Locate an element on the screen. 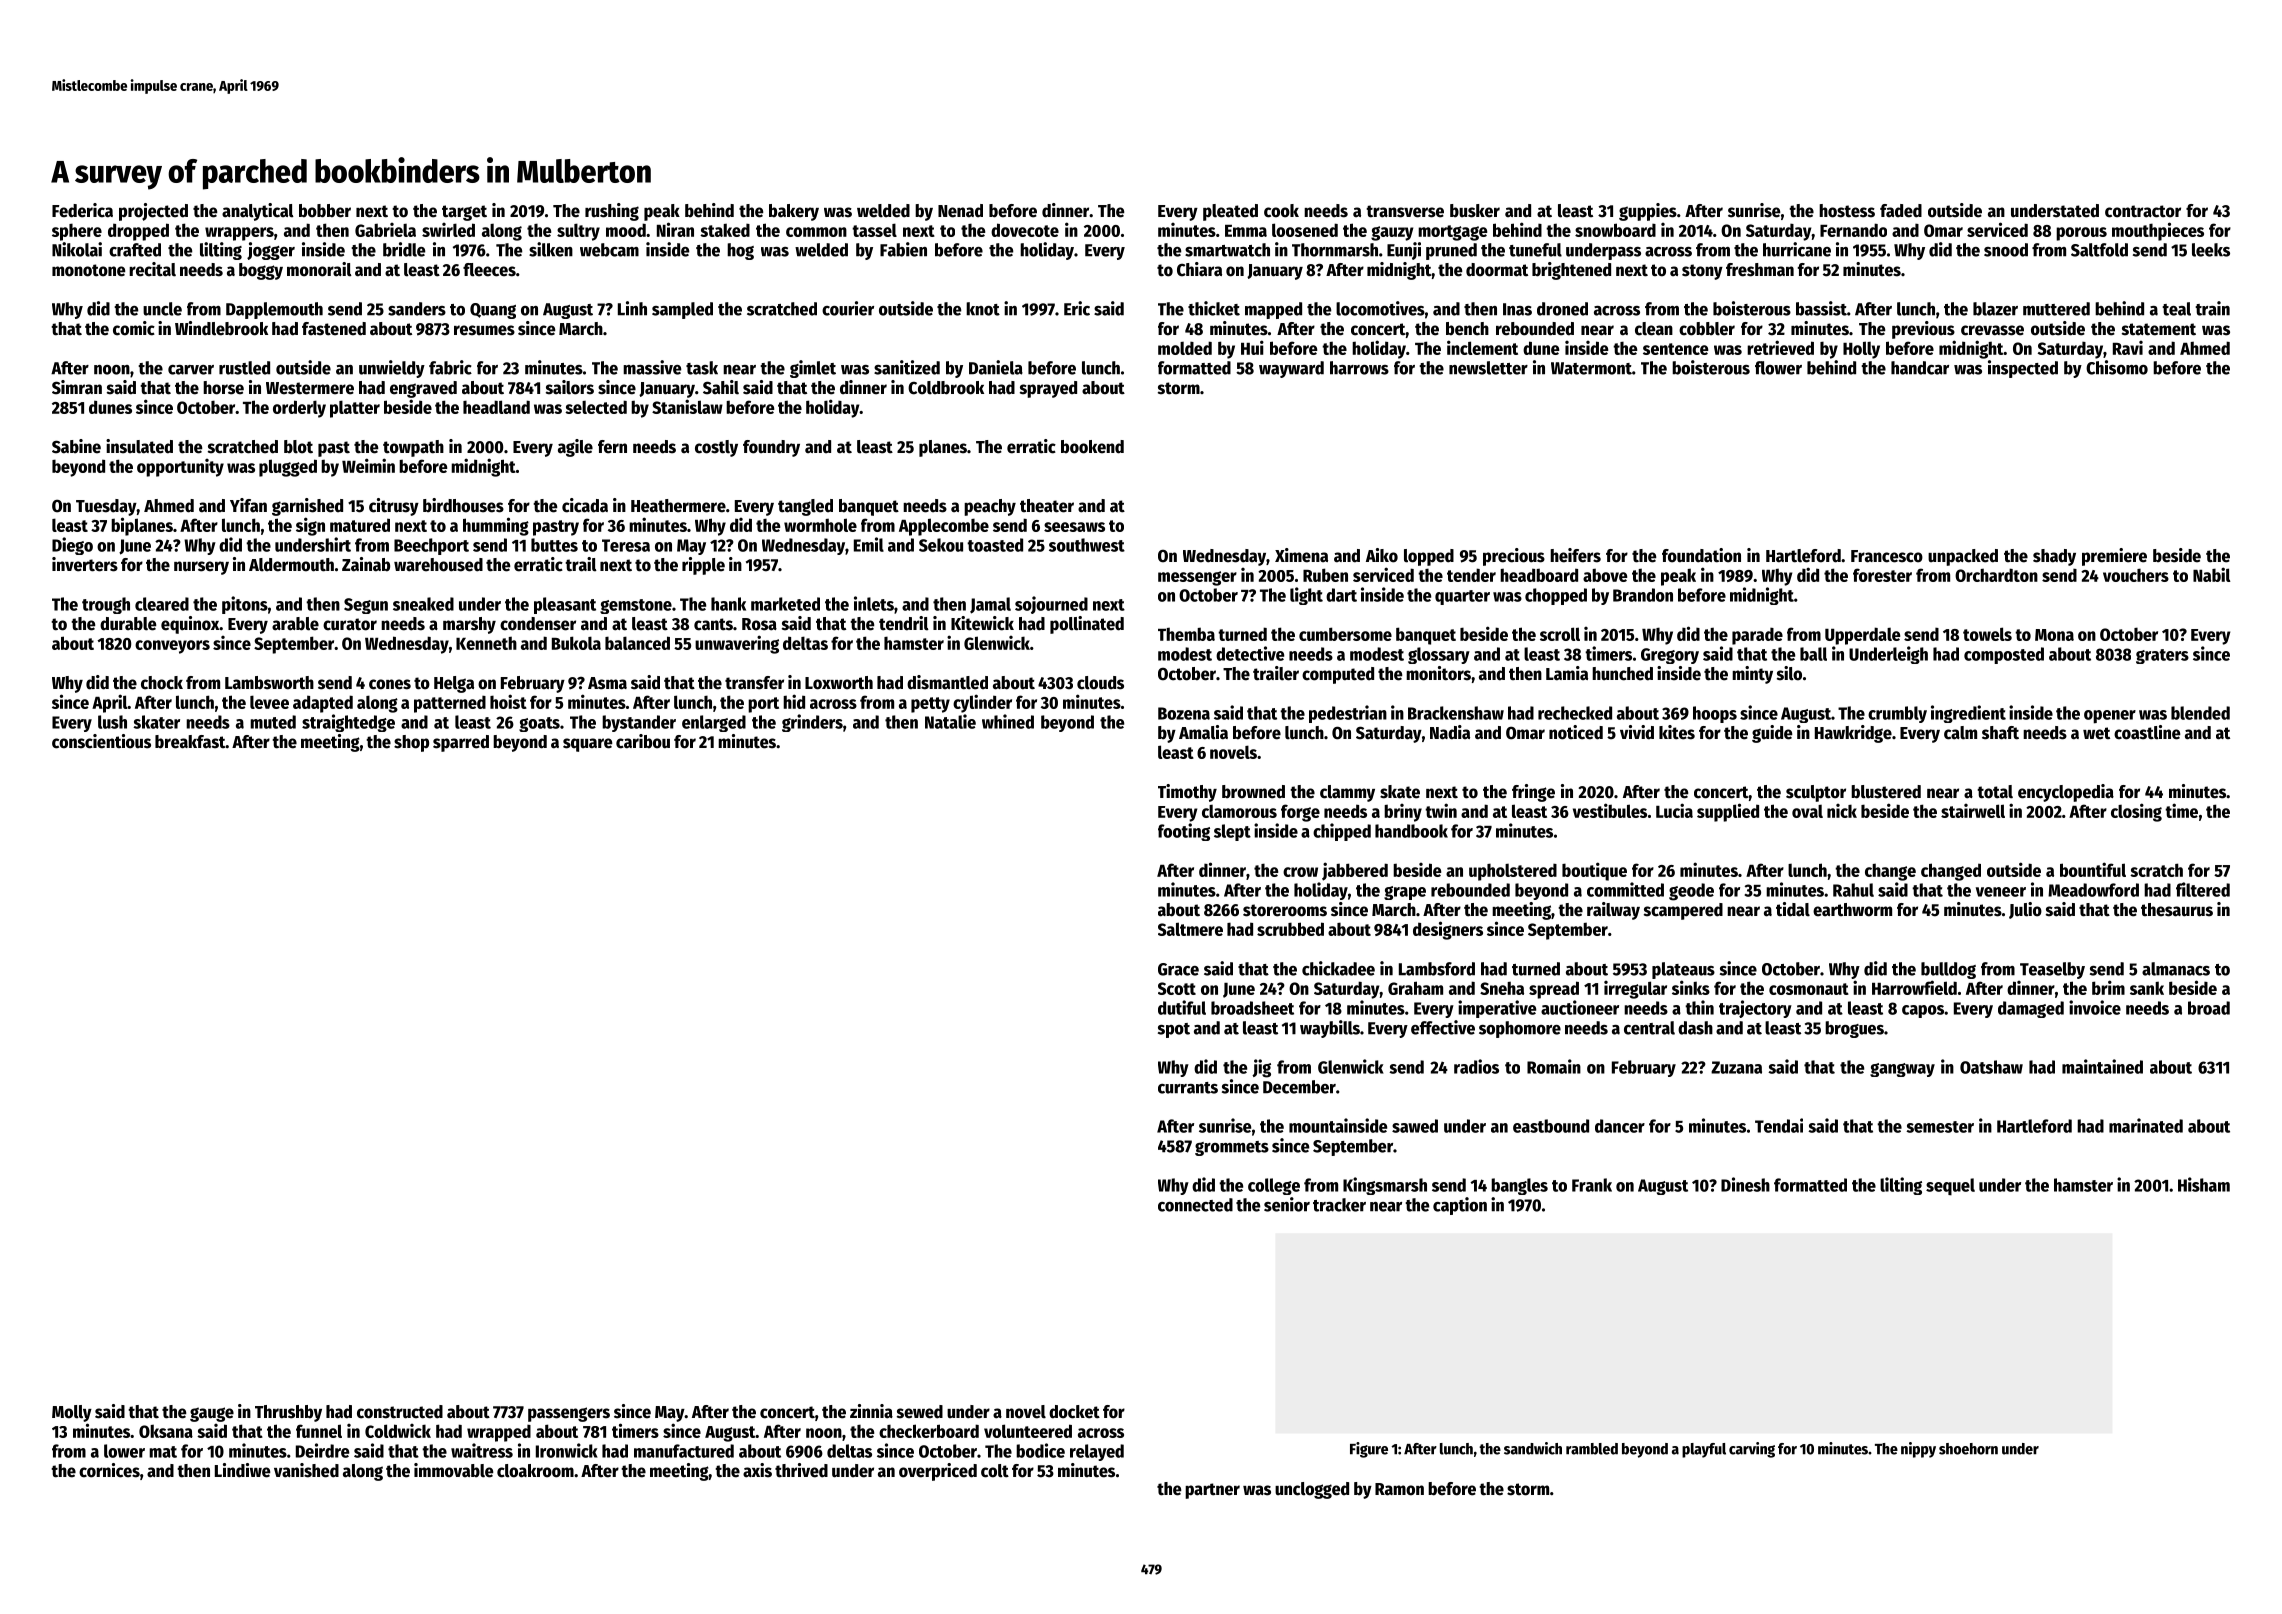 The height and width of the screenshot is (1614, 2282). Stanislaw is located at coordinates (687, 406).
